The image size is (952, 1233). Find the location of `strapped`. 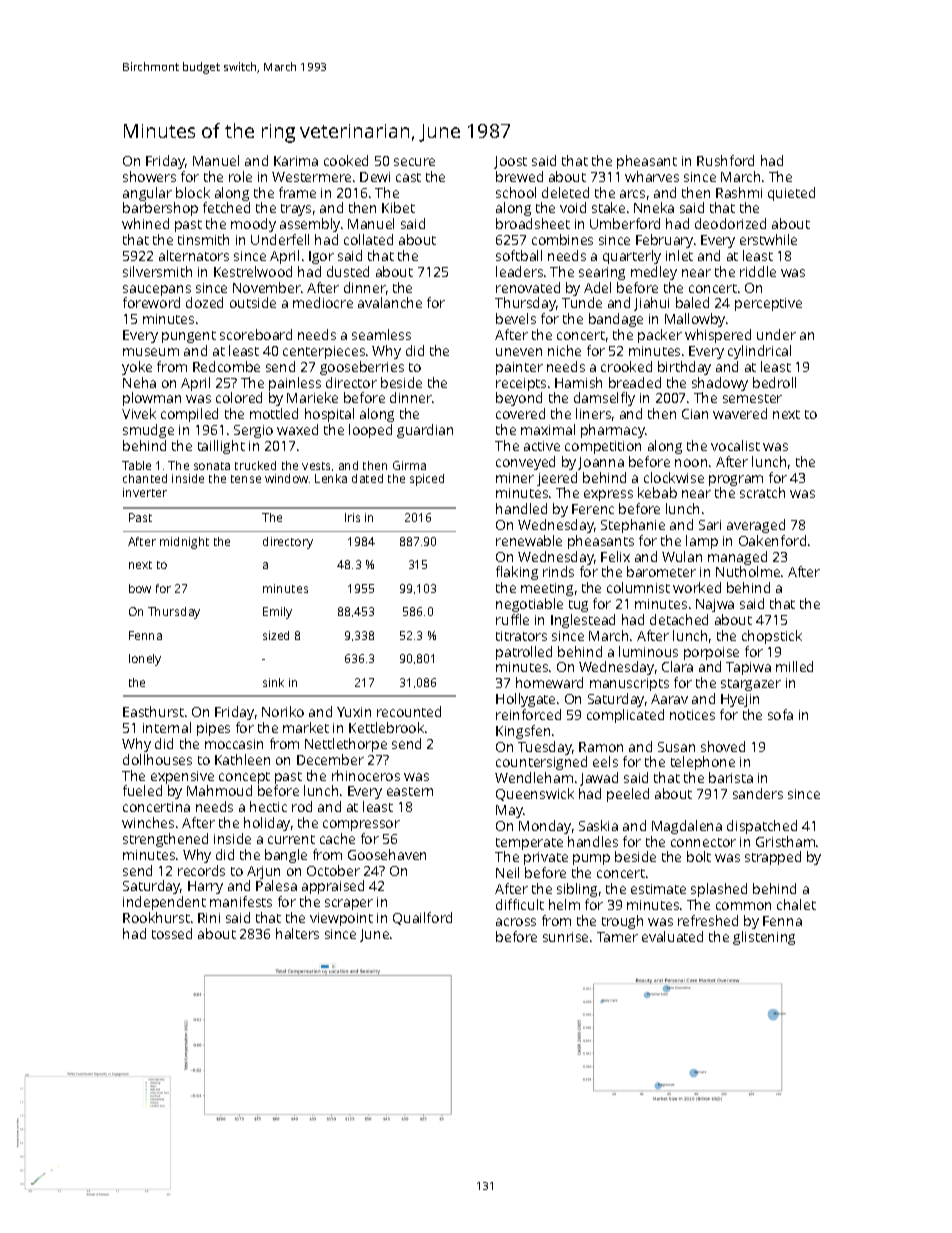

strapped is located at coordinates (773, 858).
